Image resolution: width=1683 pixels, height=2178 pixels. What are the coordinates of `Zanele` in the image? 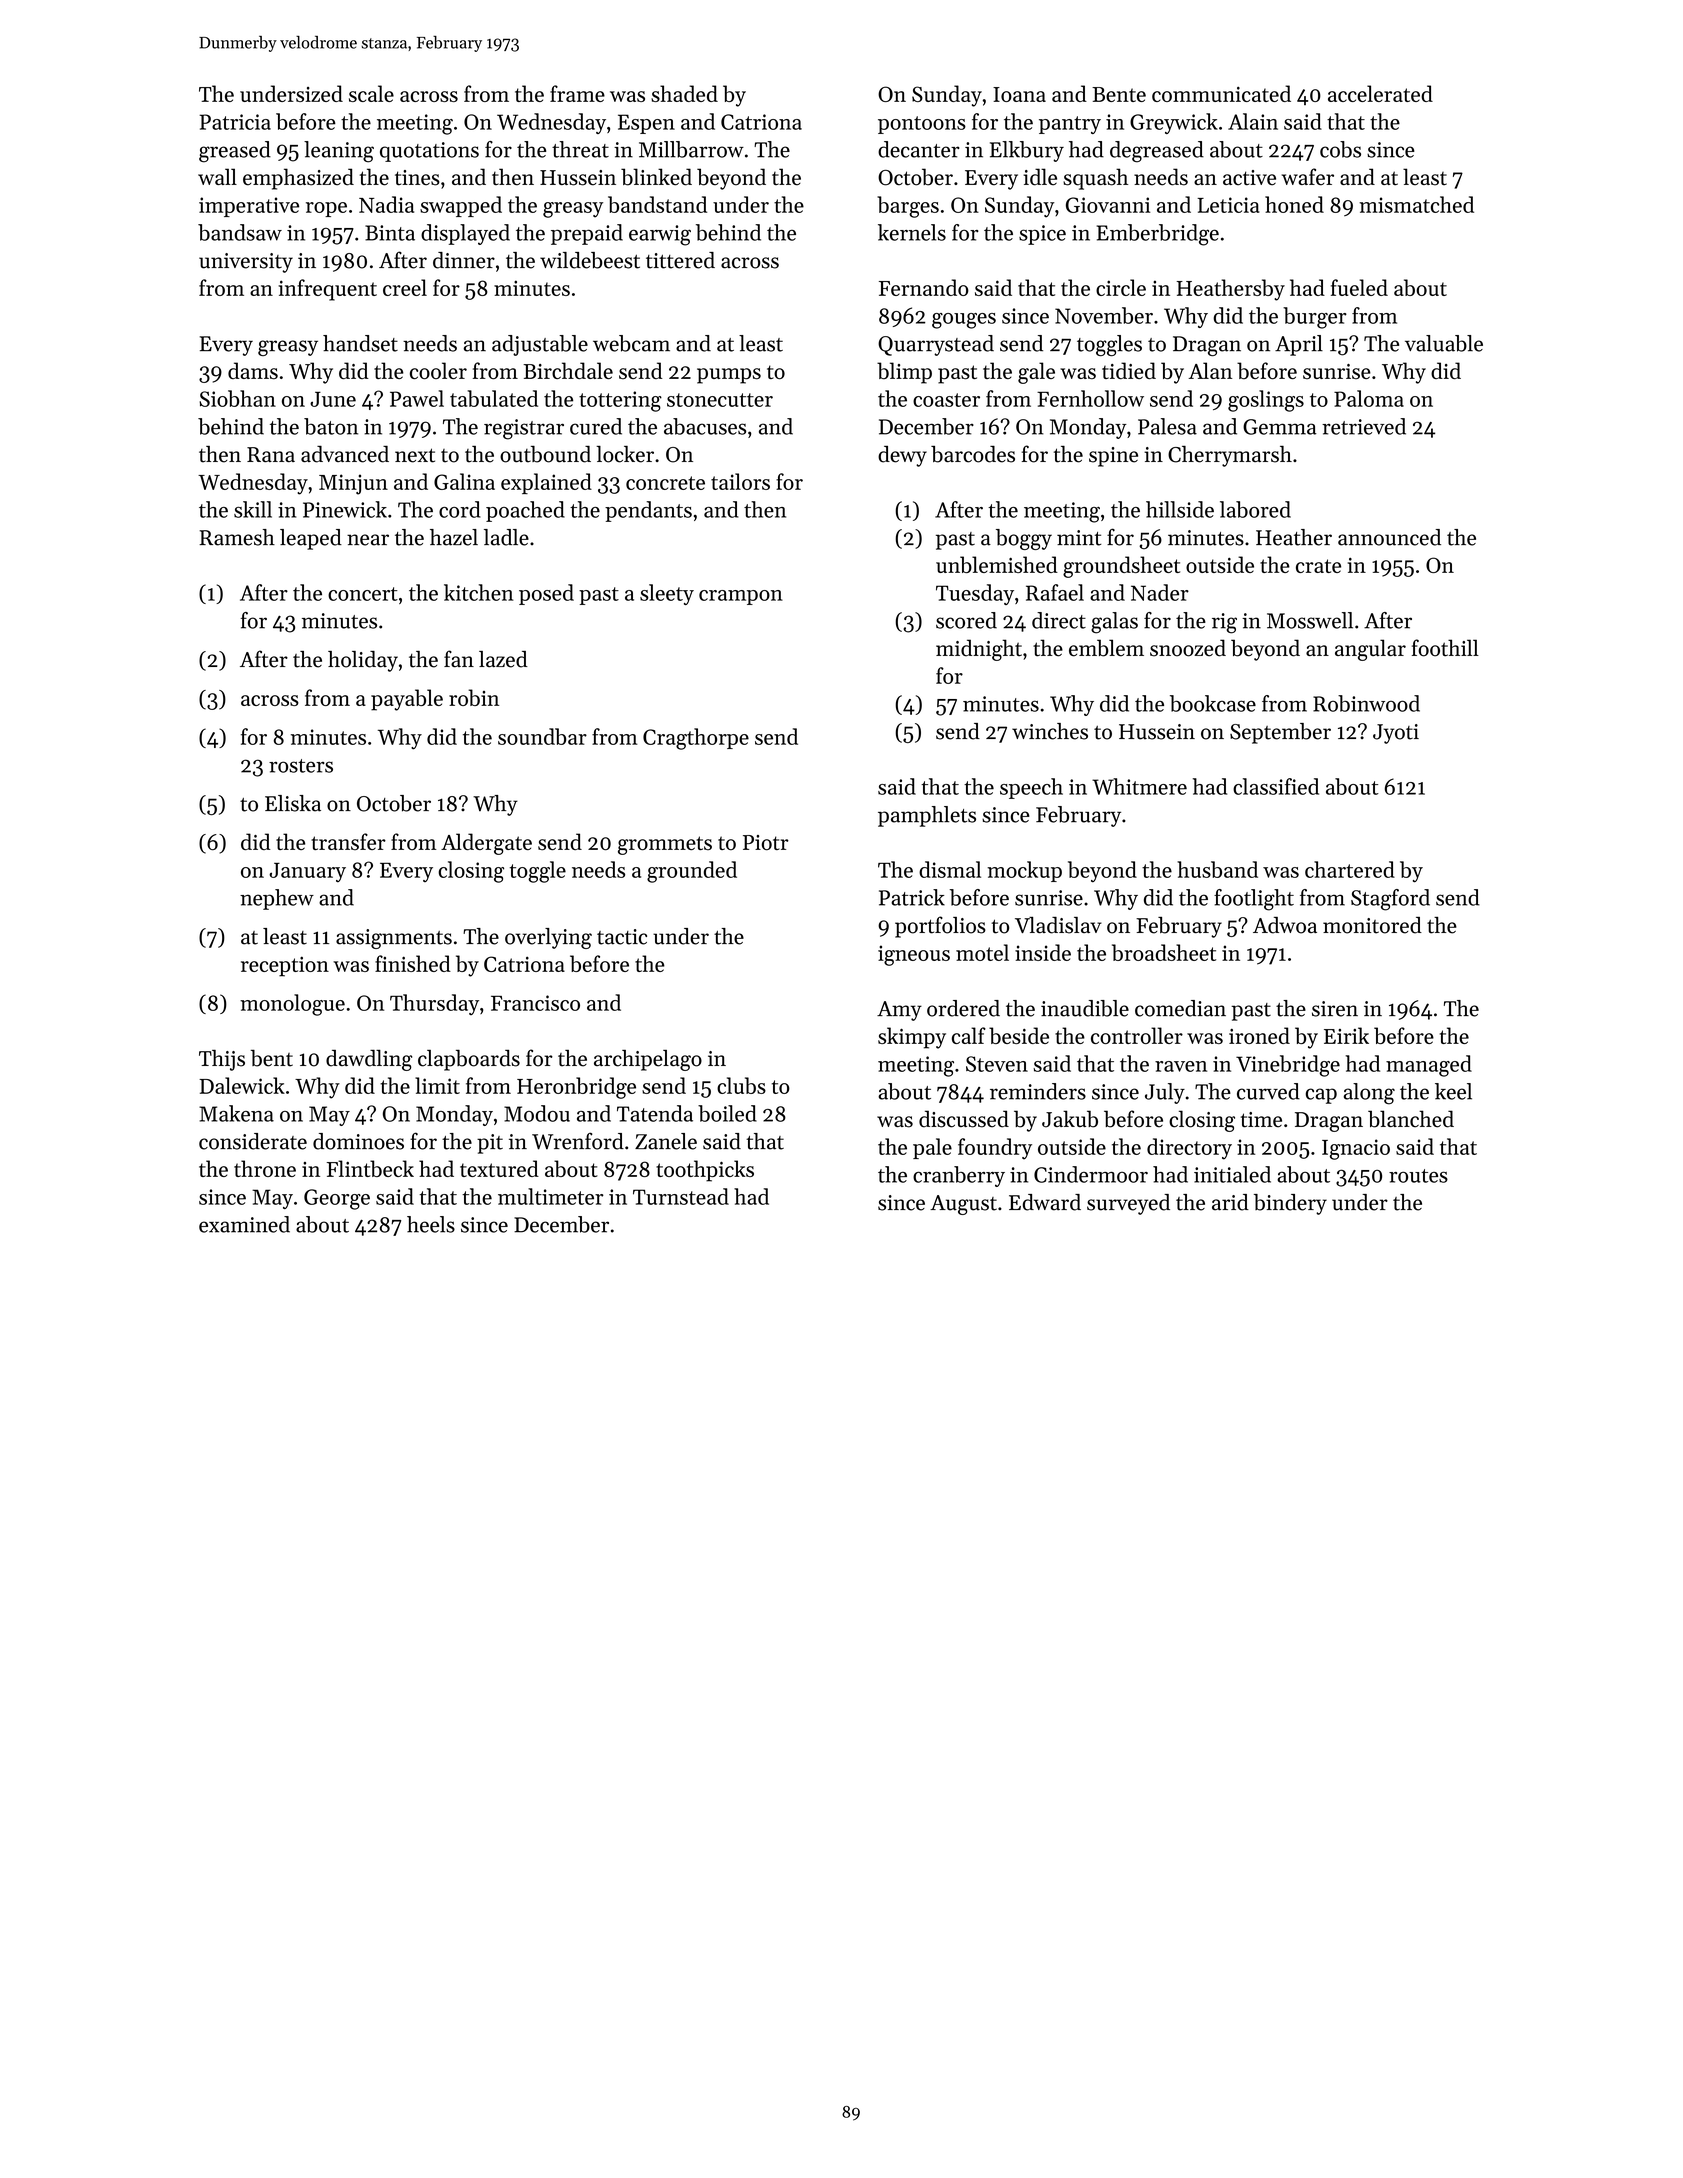 It's located at (666, 1141).
